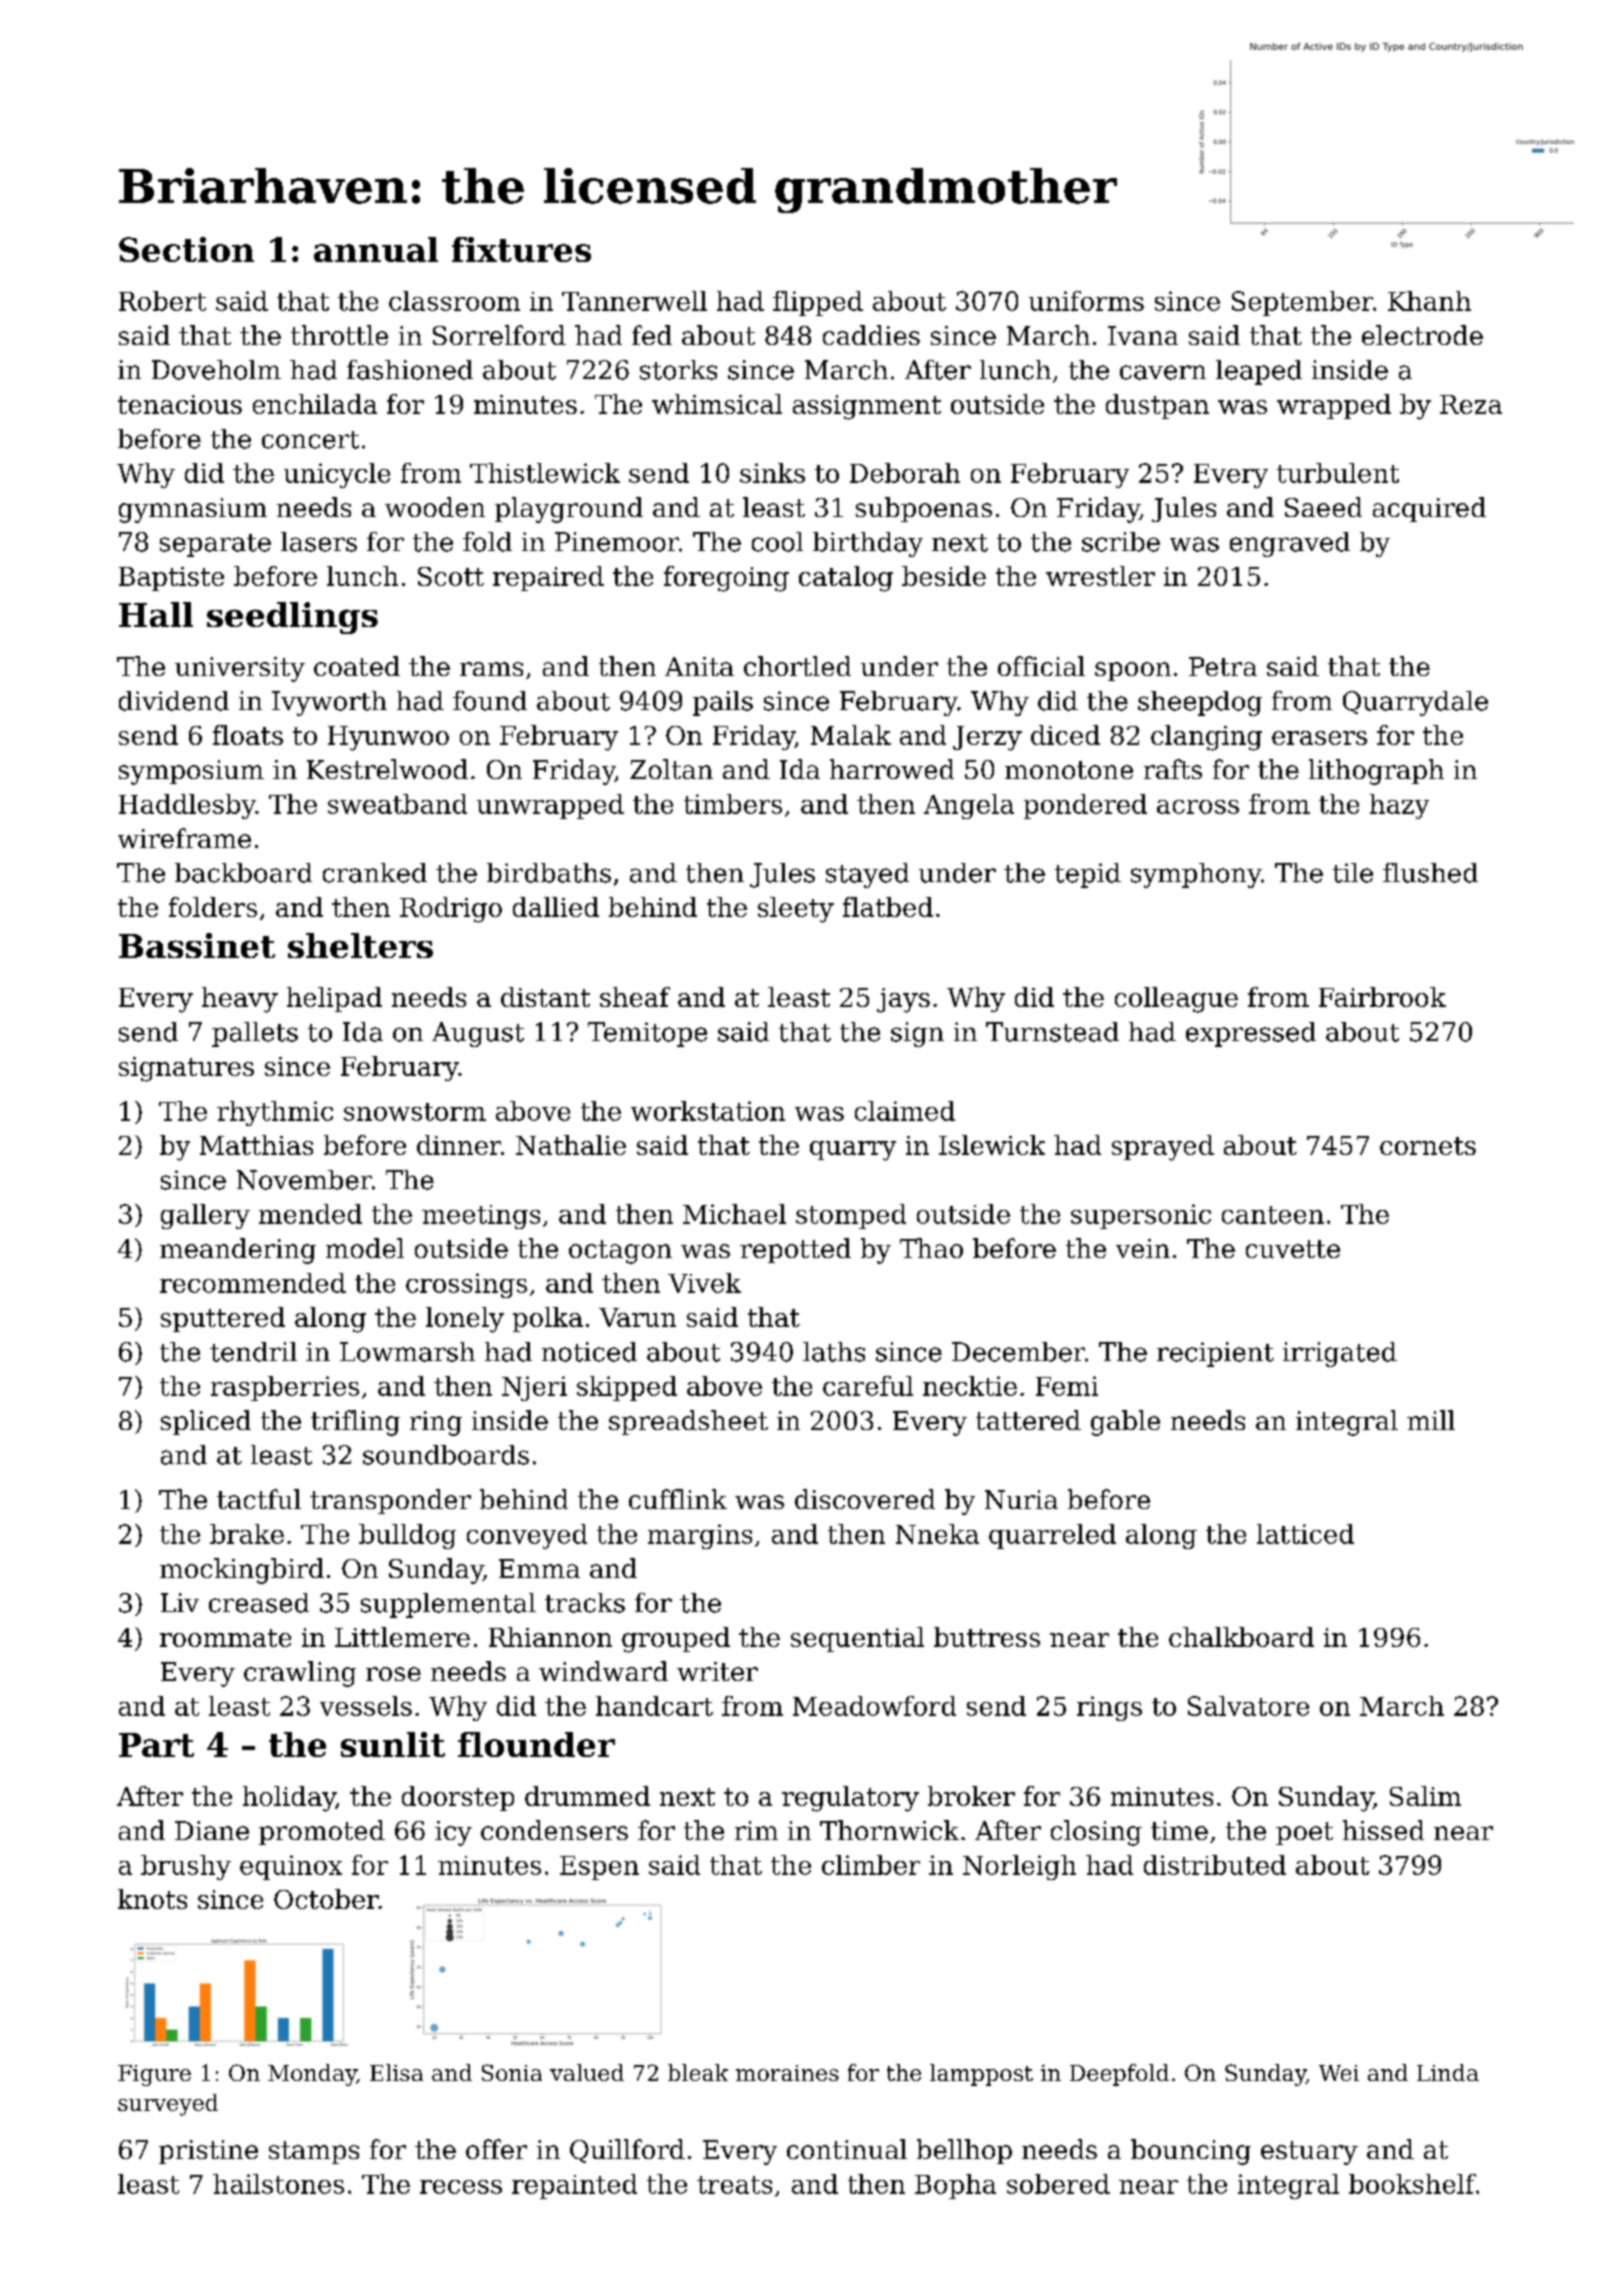  What do you see at coordinates (892, 769) in the screenshot?
I see `harrowed` at bounding box center [892, 769].
